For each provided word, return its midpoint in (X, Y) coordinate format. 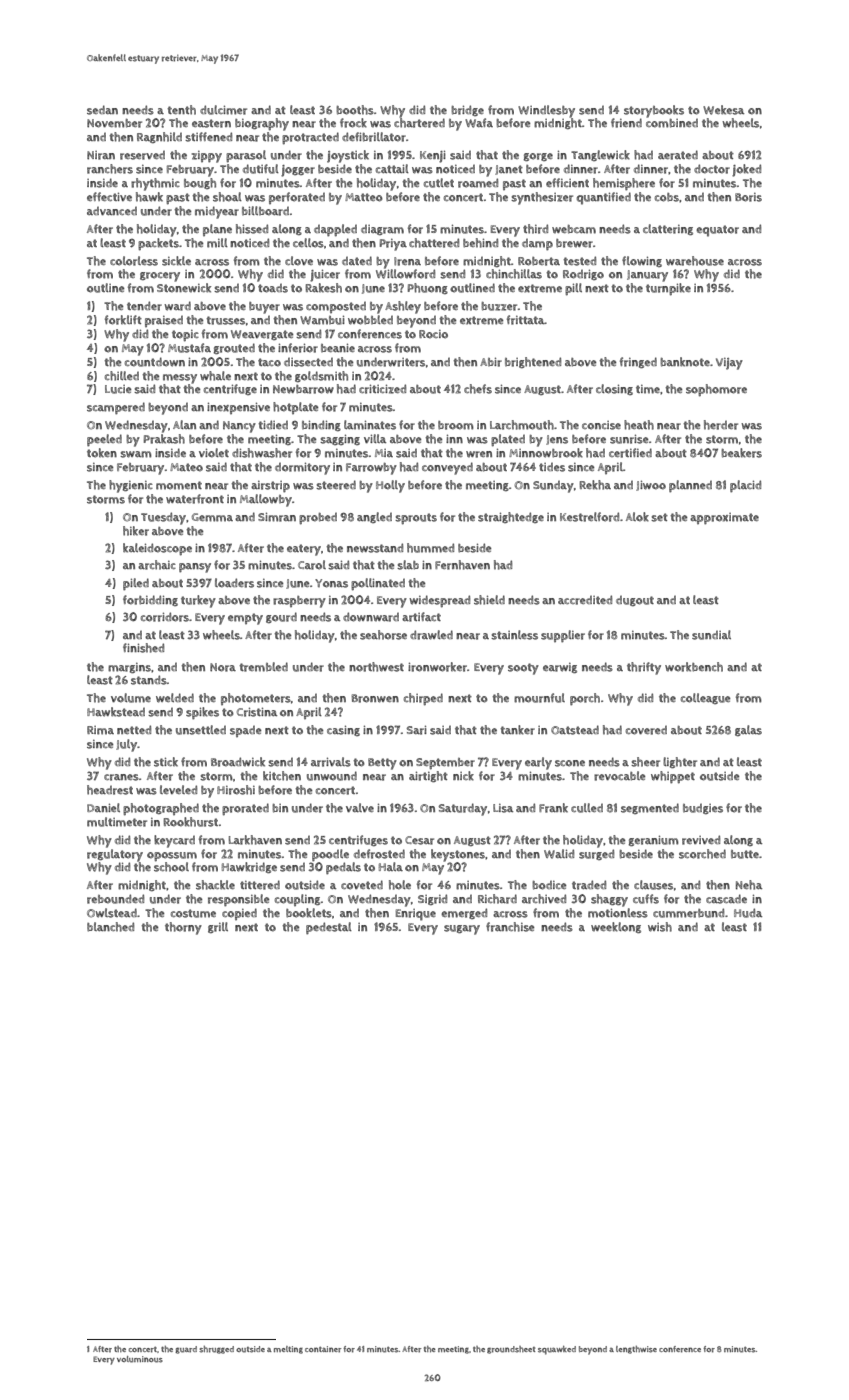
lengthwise (636, 1350)
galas (748, 730)
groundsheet (511, 1350)
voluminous (140, 1359)
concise (601, 425)
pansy (195, 568)
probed (318, 519)
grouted (234, 348)
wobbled (370, 320)
